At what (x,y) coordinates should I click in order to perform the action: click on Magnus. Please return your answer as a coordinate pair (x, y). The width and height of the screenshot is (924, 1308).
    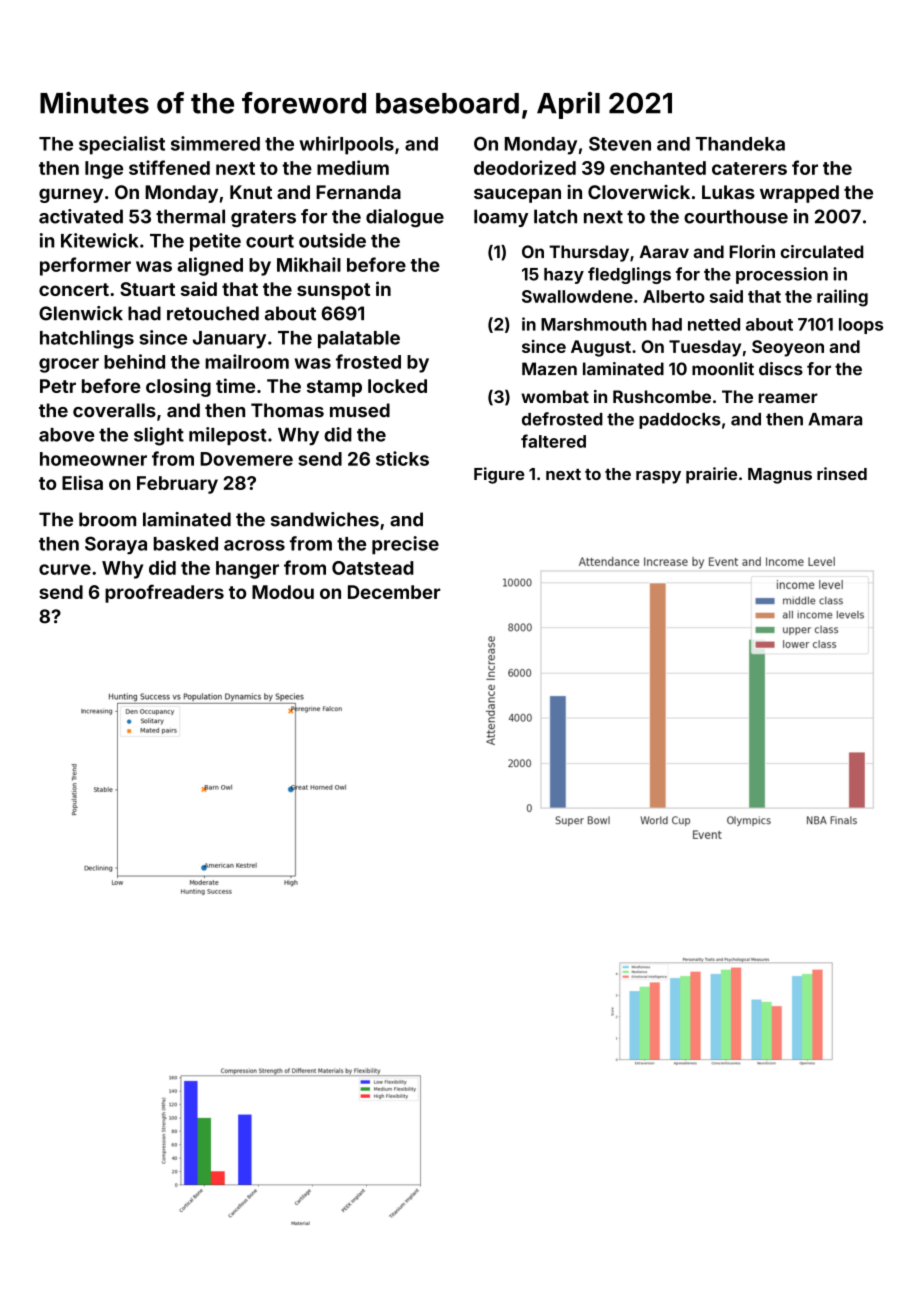
    Looking at the image, I should click on (780, 476).
